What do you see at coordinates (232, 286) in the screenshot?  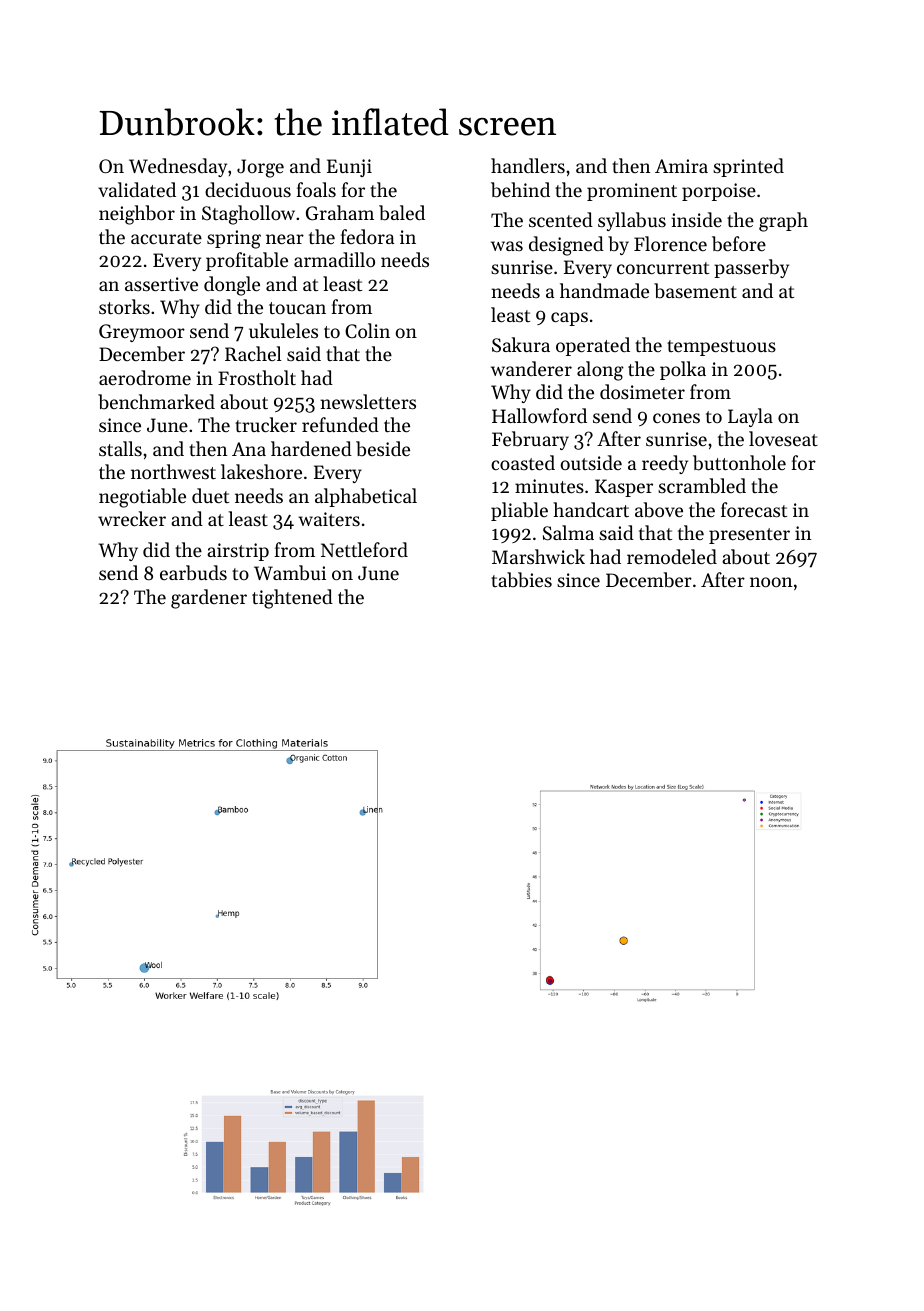 I see `dongle` at bounding box center [232, 286].
